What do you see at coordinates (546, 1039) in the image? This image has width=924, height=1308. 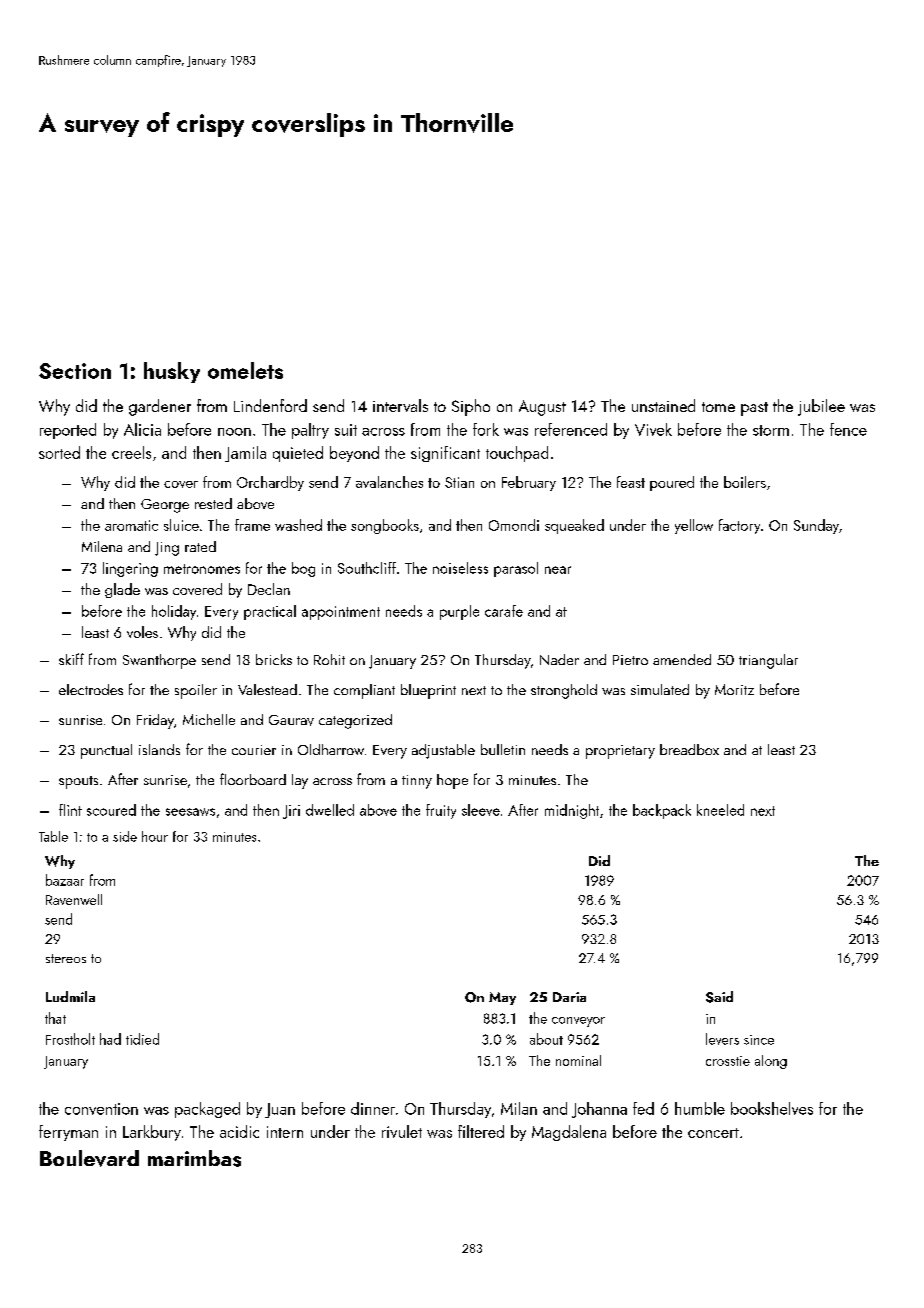 I see `about` at bounding box center [546, 1039].
